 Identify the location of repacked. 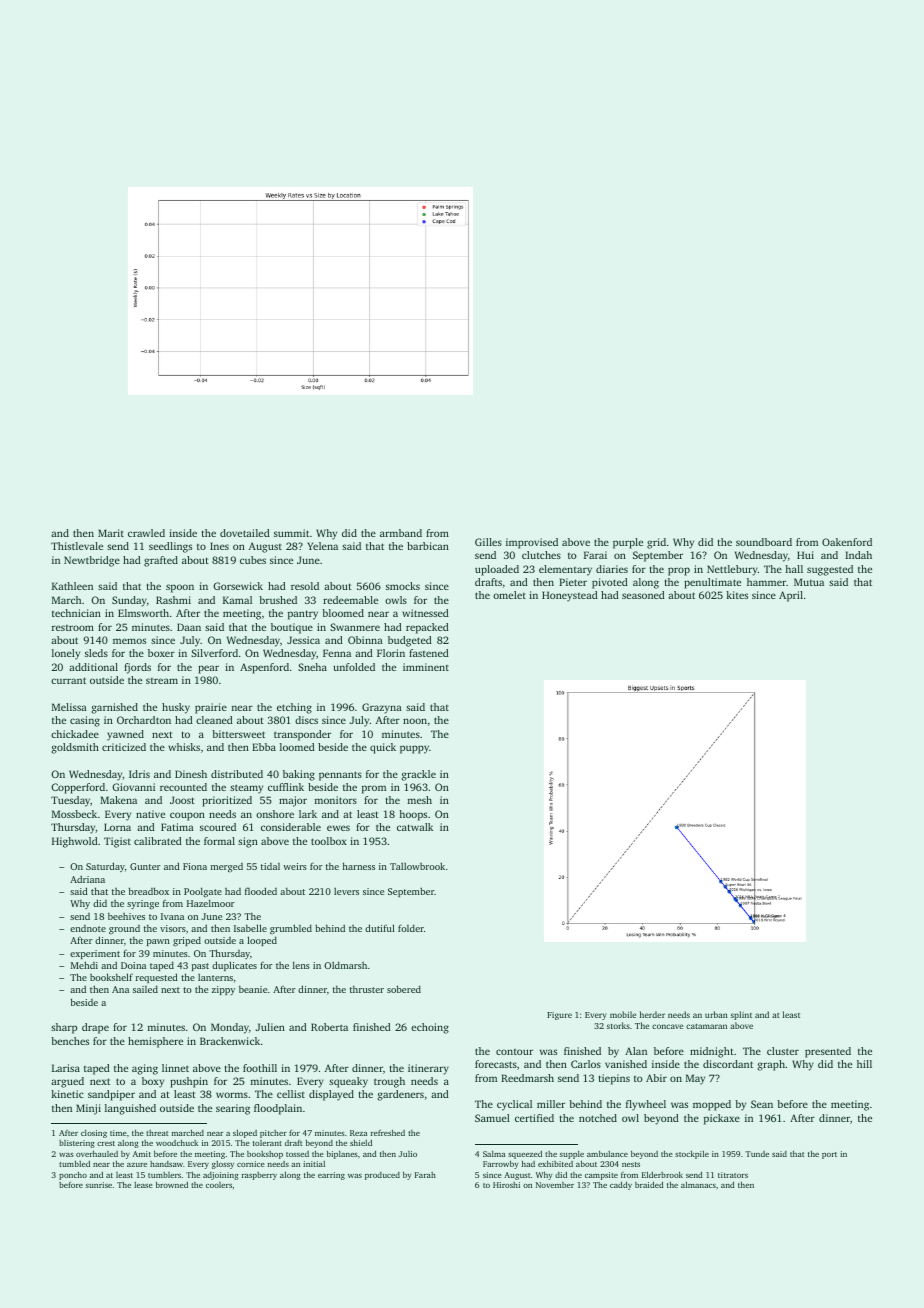
(427, 628).
